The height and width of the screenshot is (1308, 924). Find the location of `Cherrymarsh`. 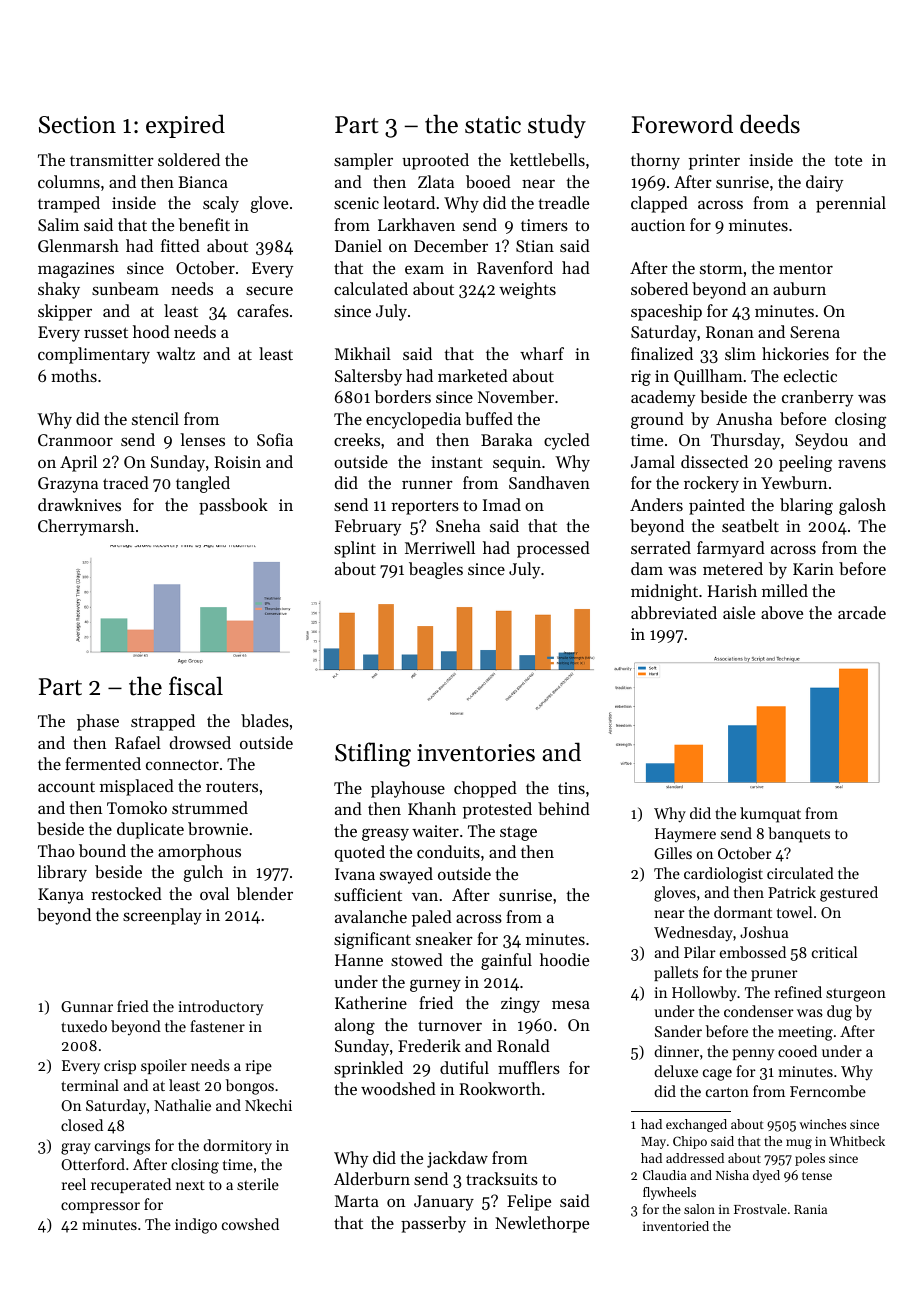

Cherrymarsh is located at coordinates (86, 527).
